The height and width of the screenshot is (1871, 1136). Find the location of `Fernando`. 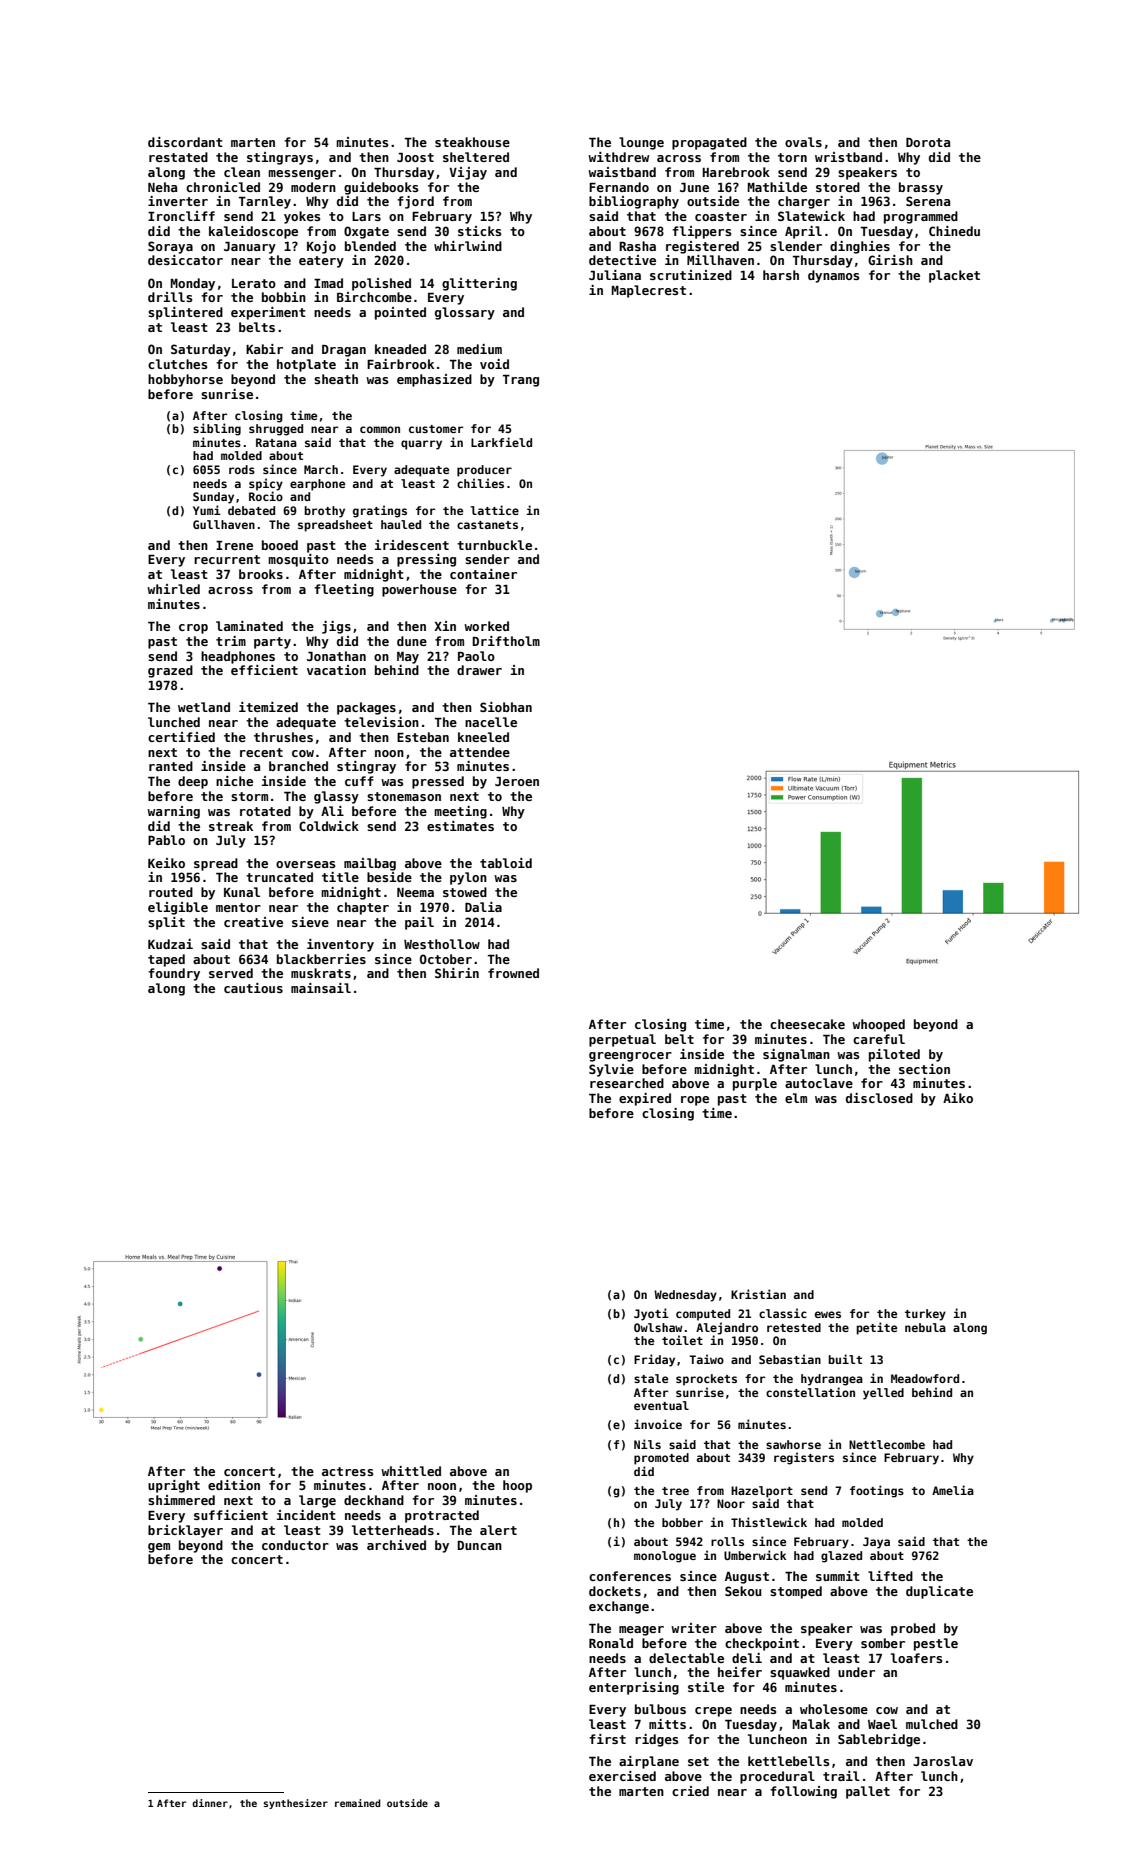

Fernando is located at coordinates (619, 187).
